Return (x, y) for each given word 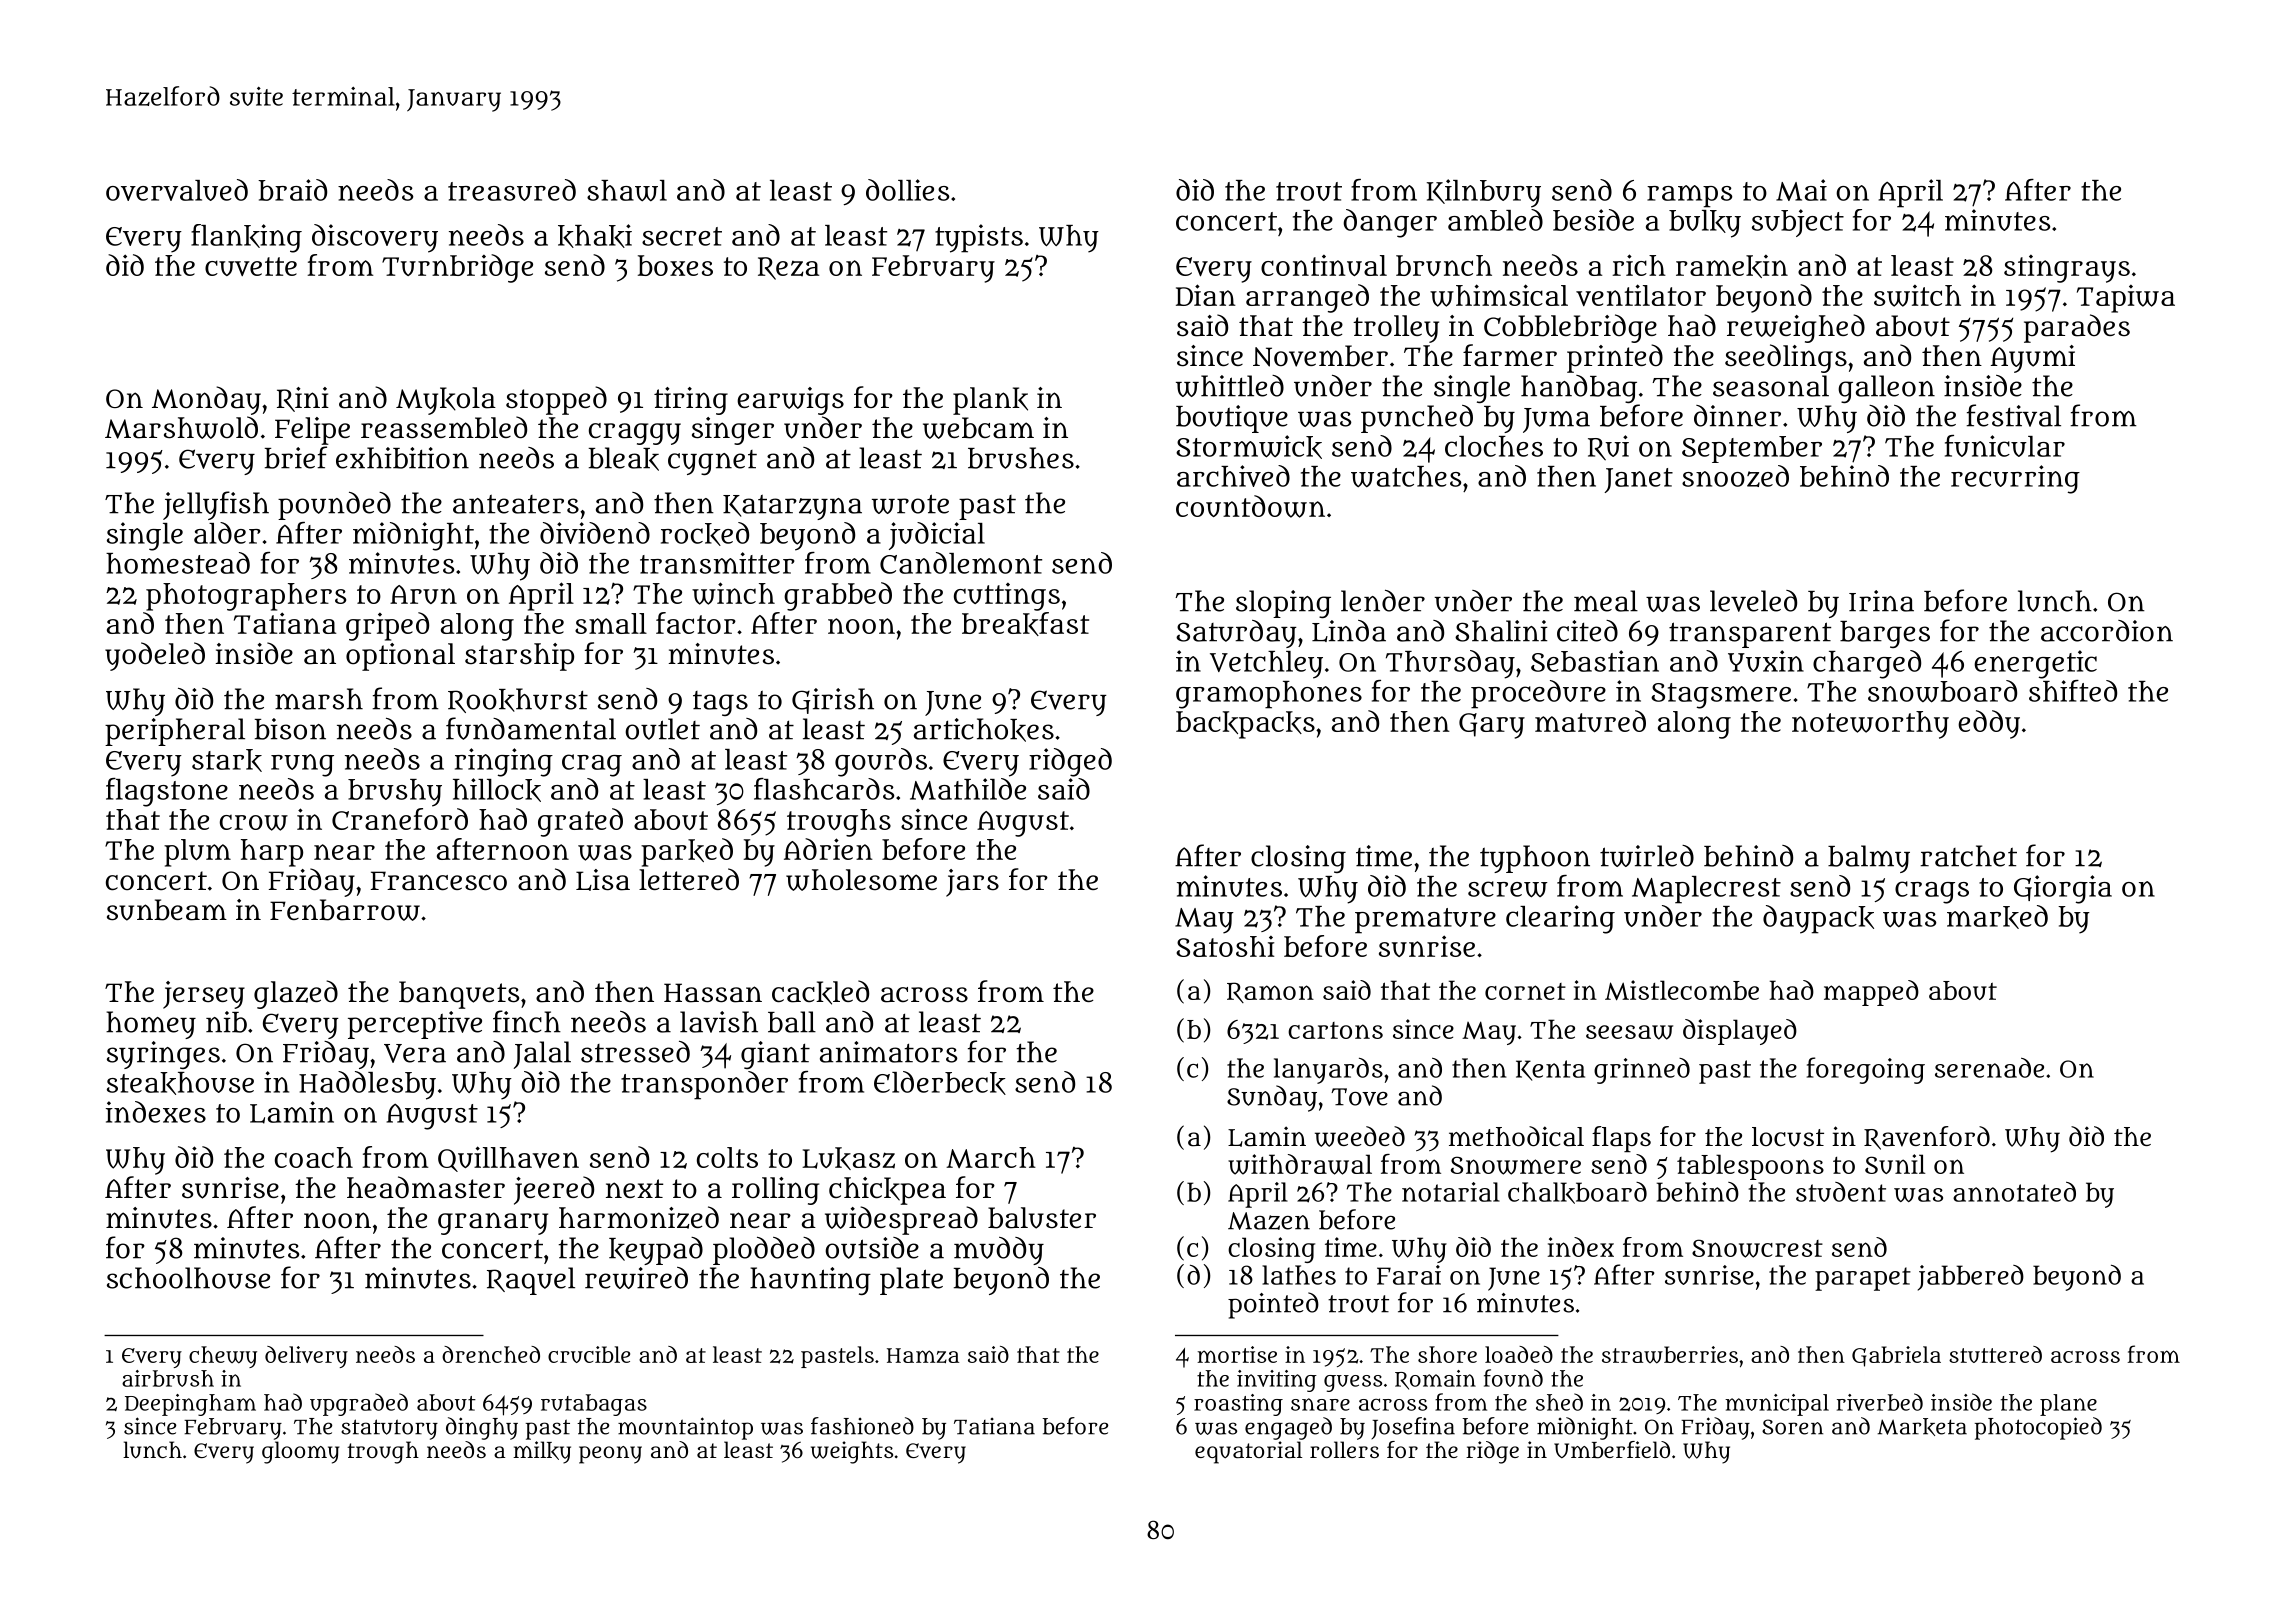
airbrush (168, 1378)
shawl (627, 190)
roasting (1238, 1405)
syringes (163, 1055)
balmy (1869, 859)
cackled (820, 992)
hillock (497, 790)
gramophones (1269, 695)
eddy (1989, 724)
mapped (1871, 993)
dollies (907, 190)
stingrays (2067, 269)
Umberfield (1612, 1449)
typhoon (1535, 859)
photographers (246, 597)
